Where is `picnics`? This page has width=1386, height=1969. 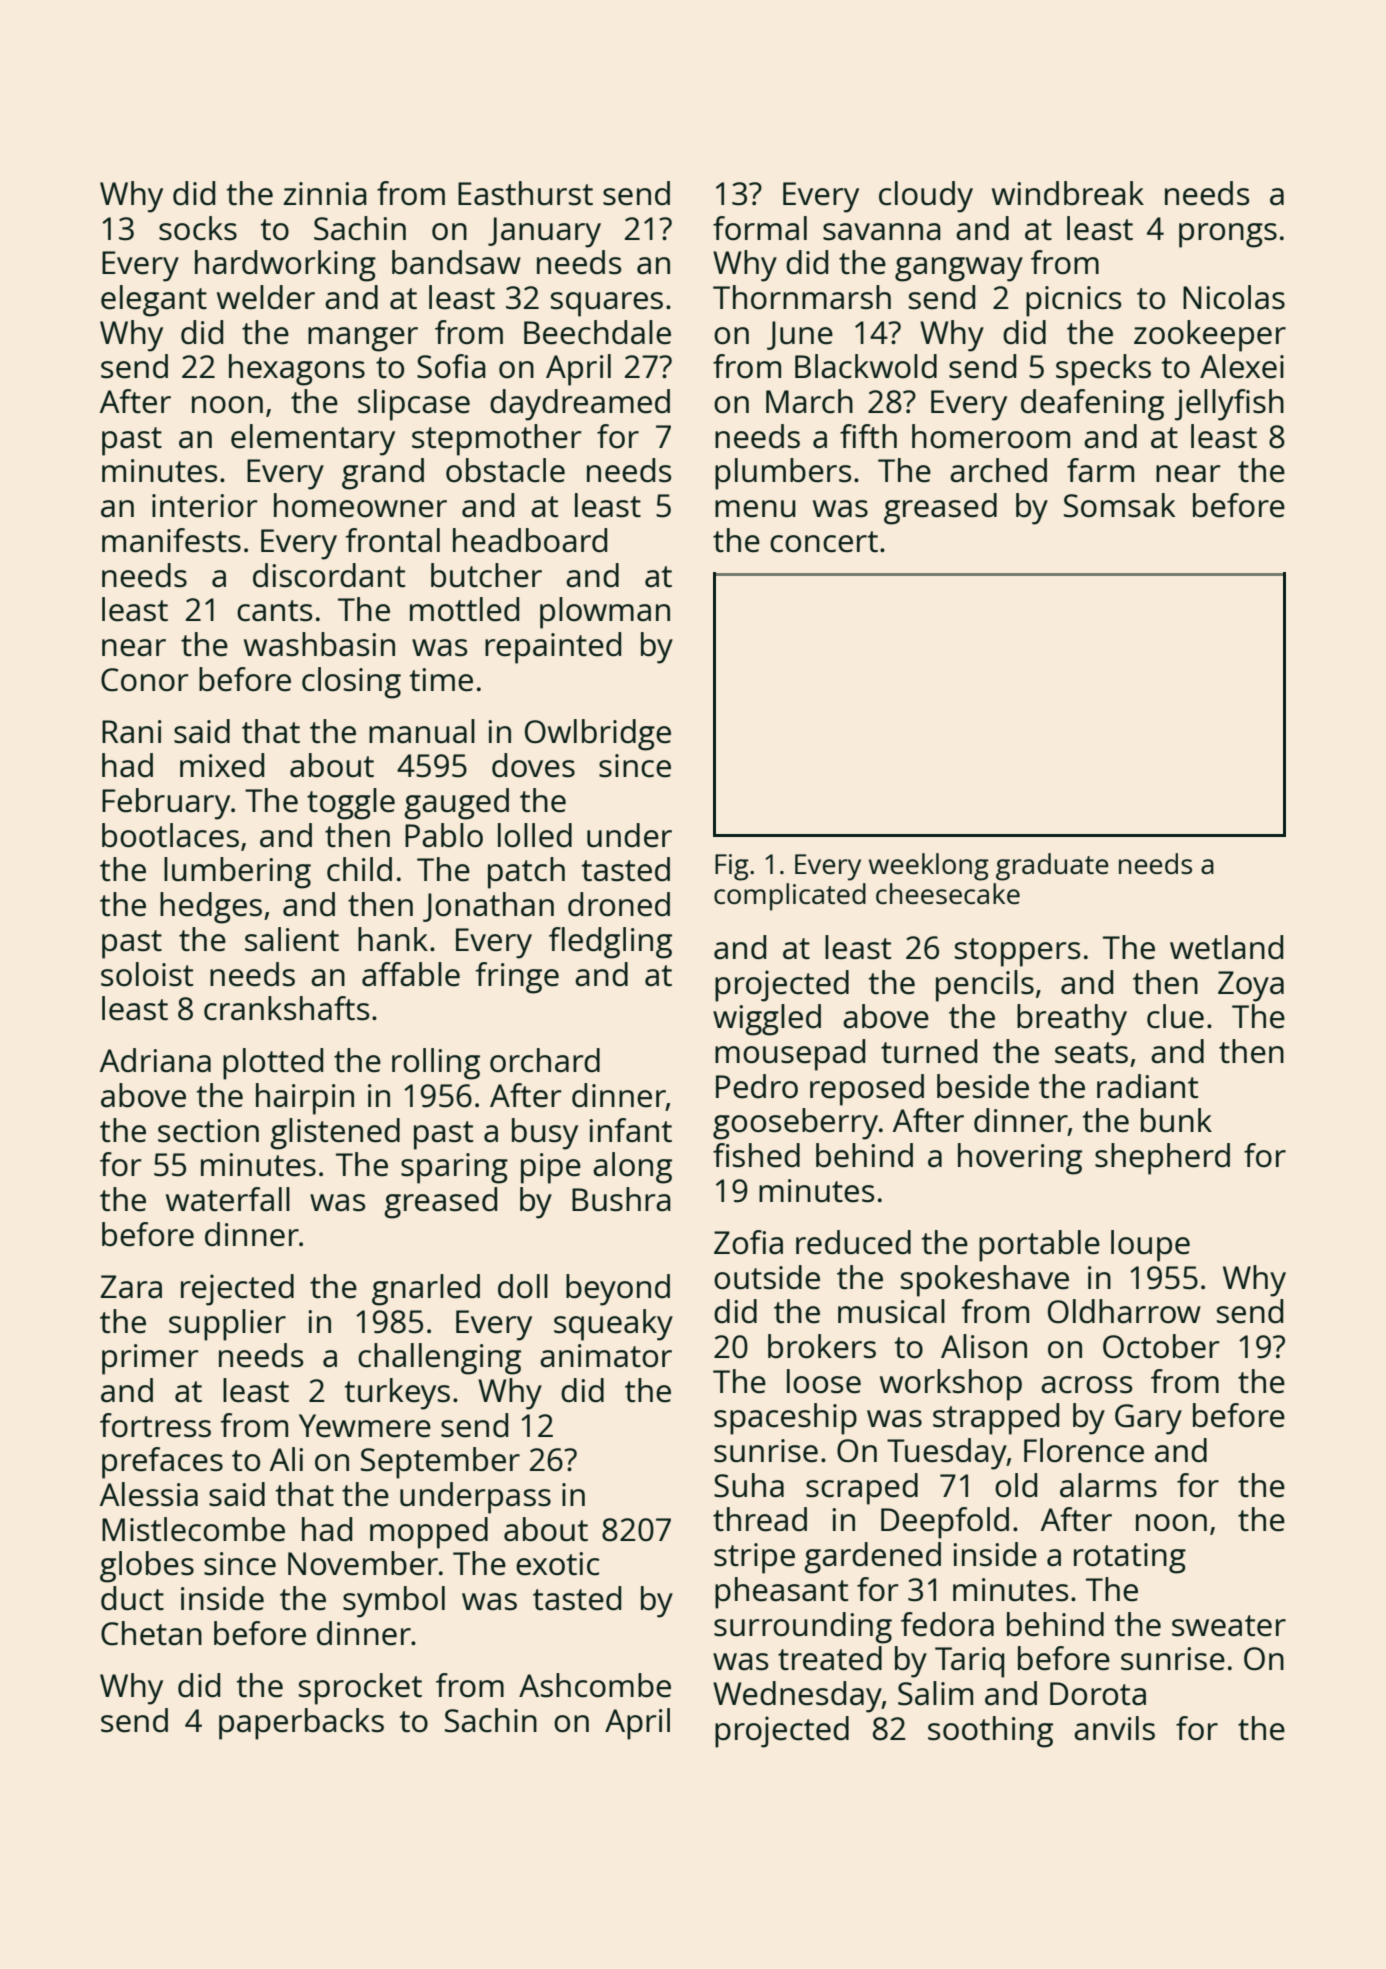 picnics is located at coordinates (1073, 301).
